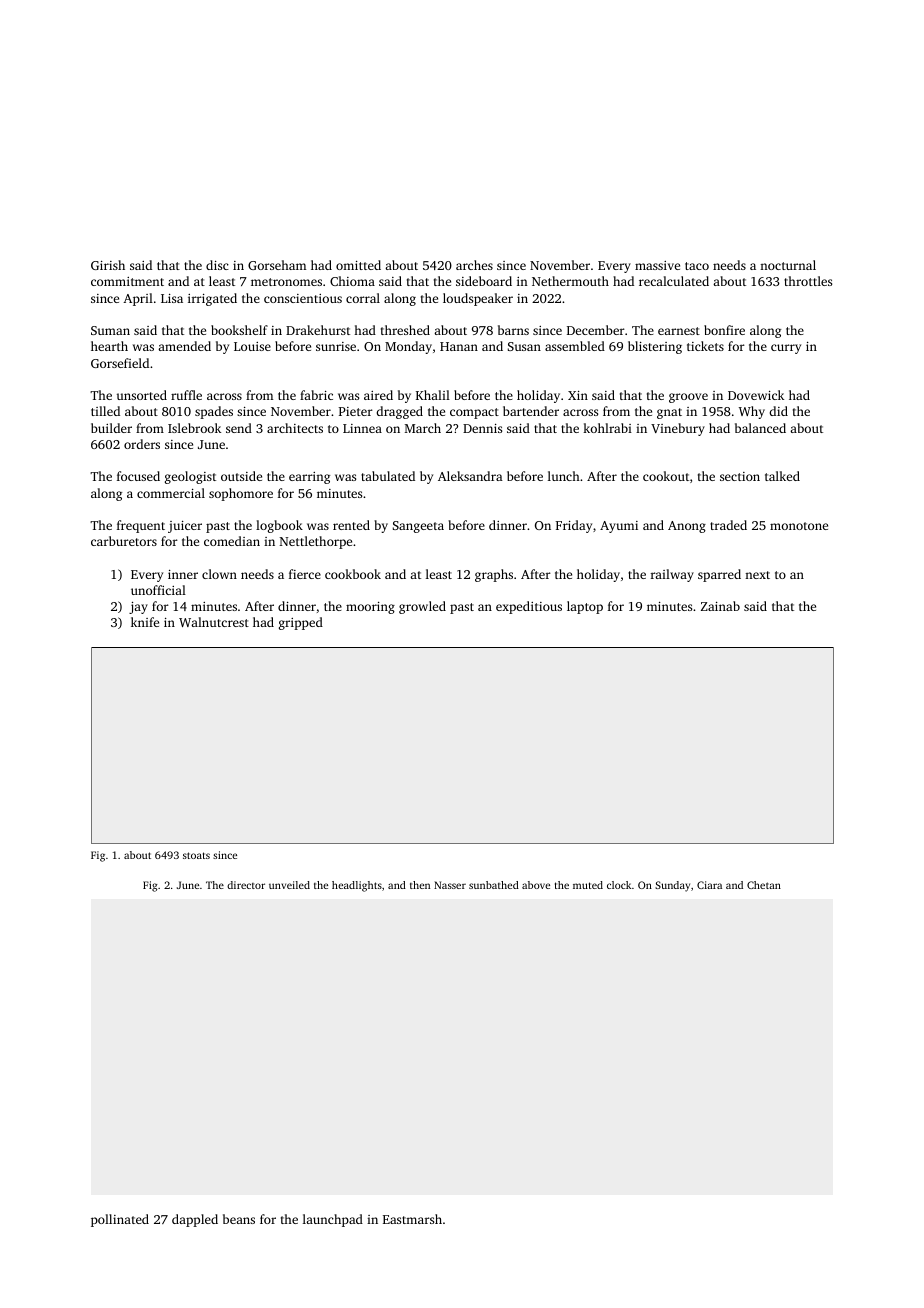 This page has width=924, height=1308. What do you see at coordinates (412, 1219) in the page?
I see `Eastmarsh` at bounding box center [412, 1219].
